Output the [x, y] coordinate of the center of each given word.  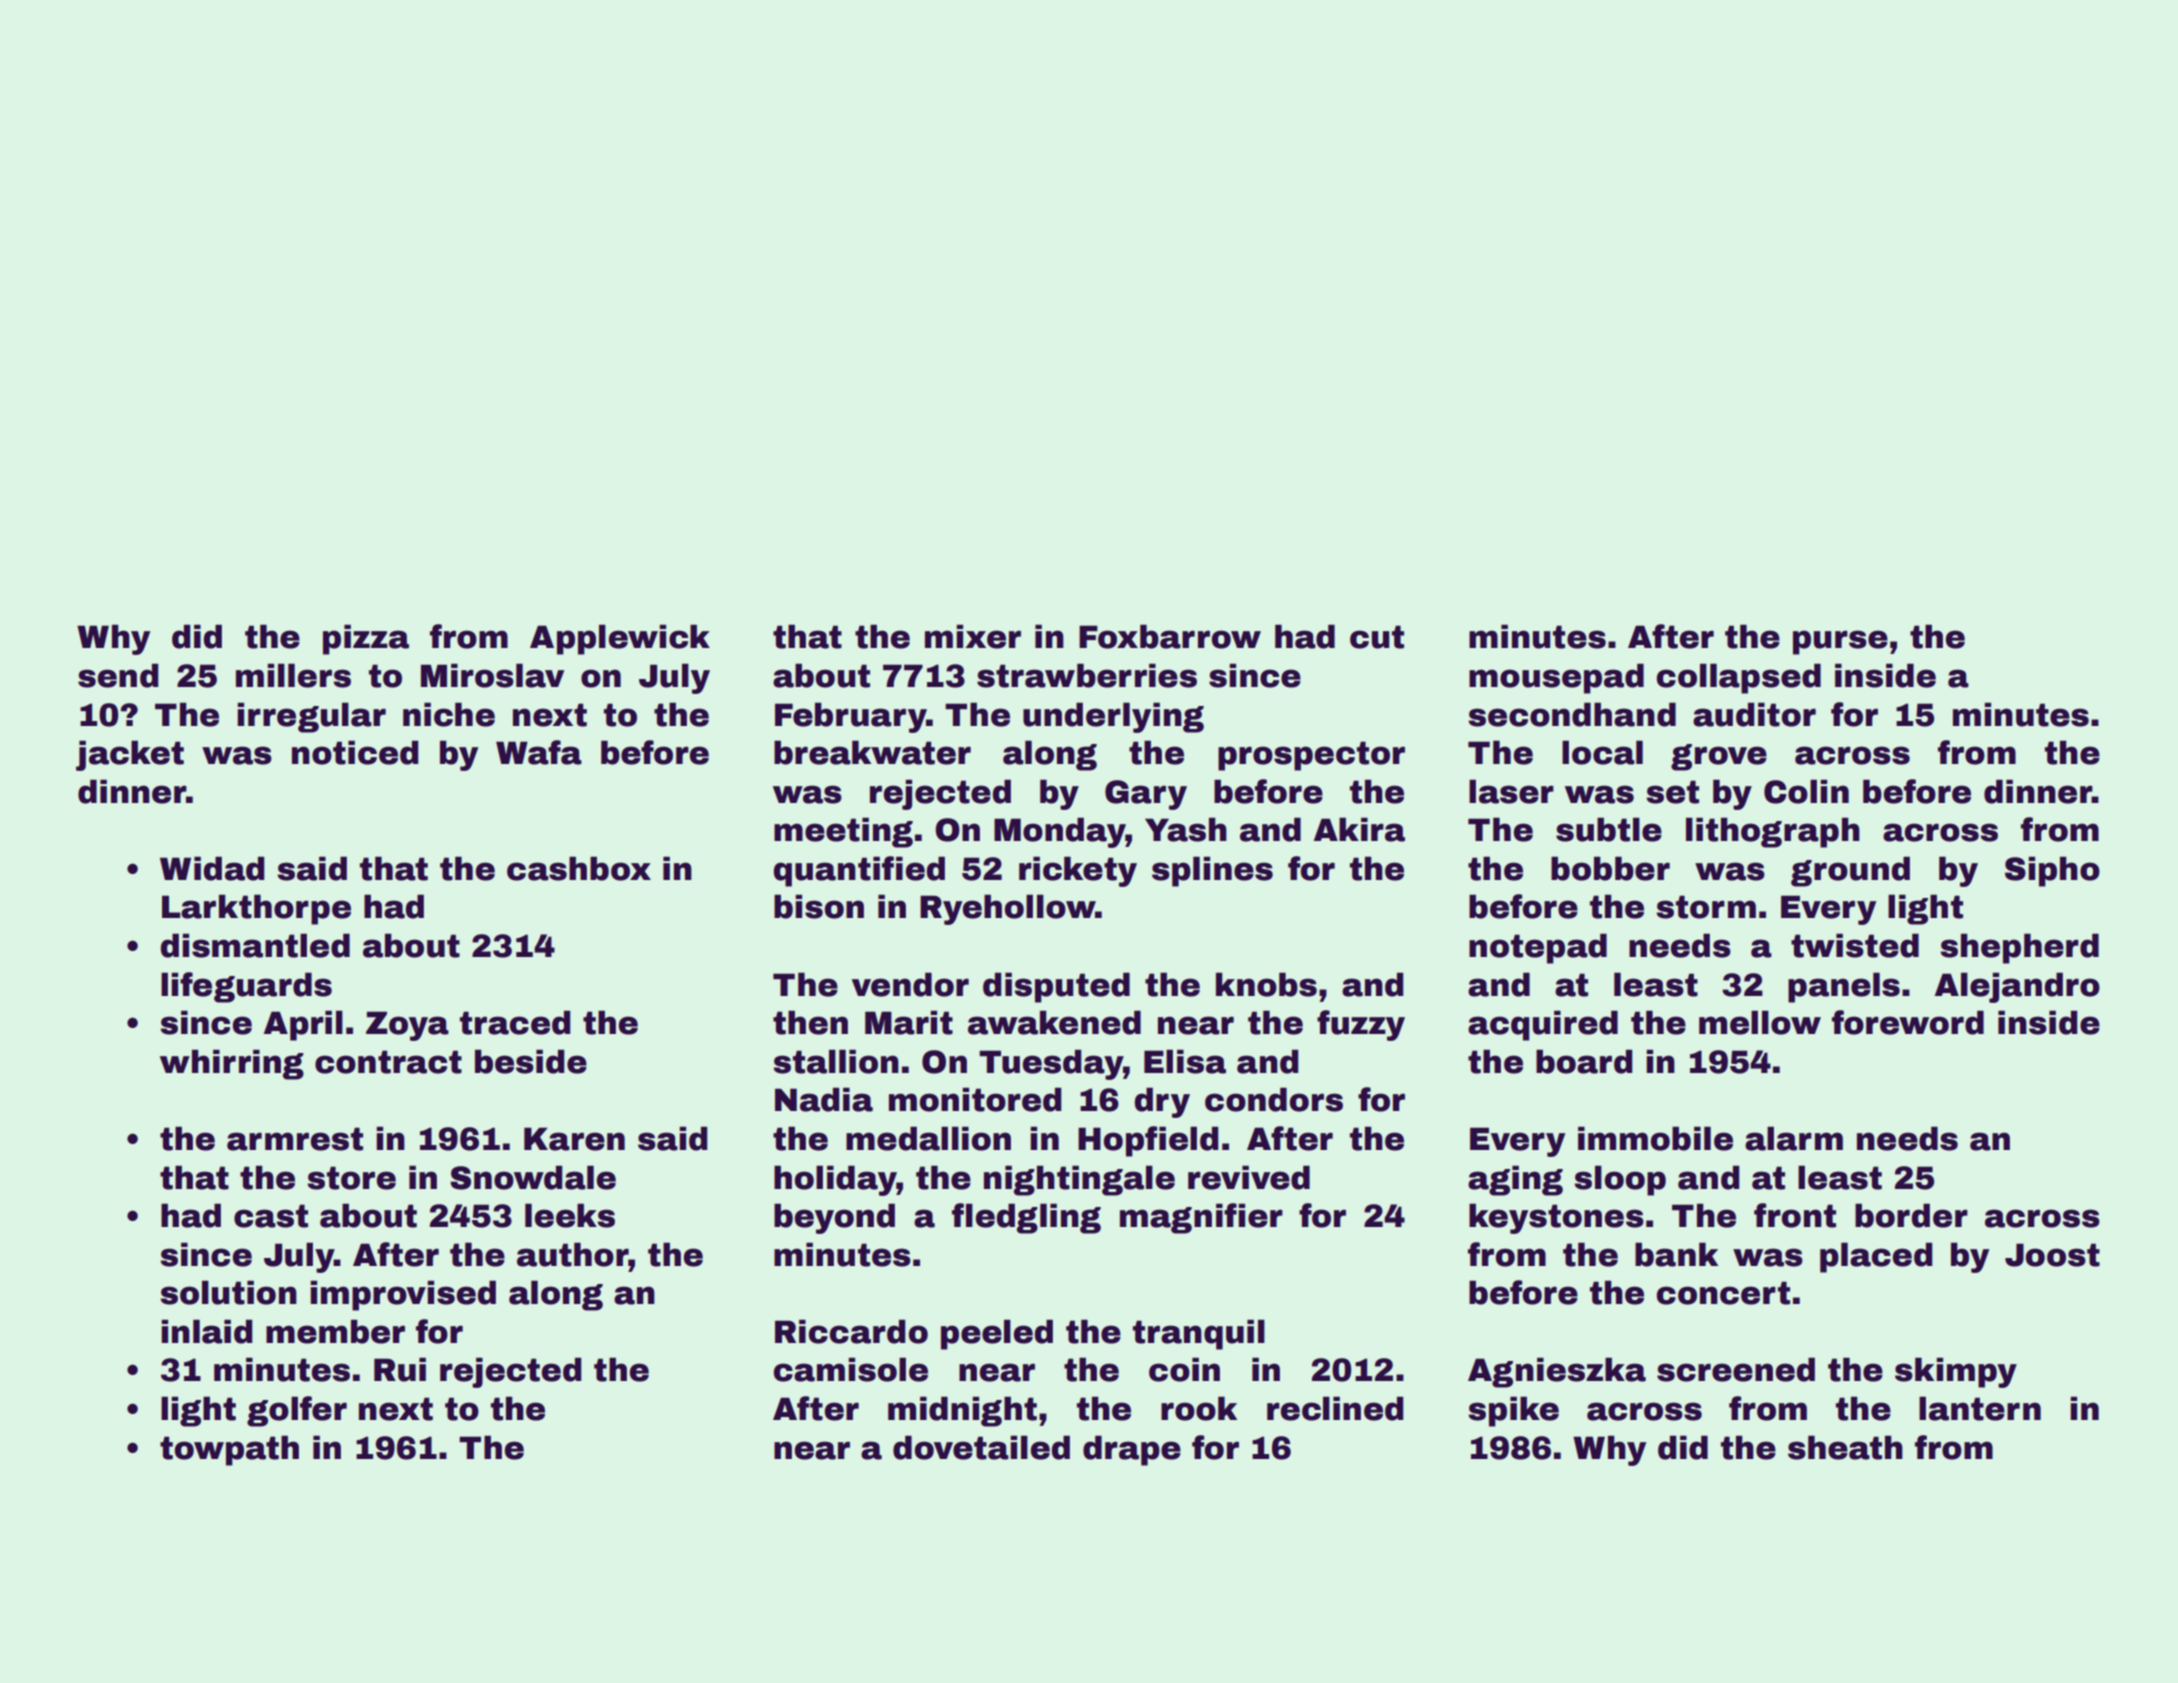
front [1795, 1215]
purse [1840, 642]
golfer [297, 1411]
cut [1377, 637]
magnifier [1201, 1218]
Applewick [620, 639]
